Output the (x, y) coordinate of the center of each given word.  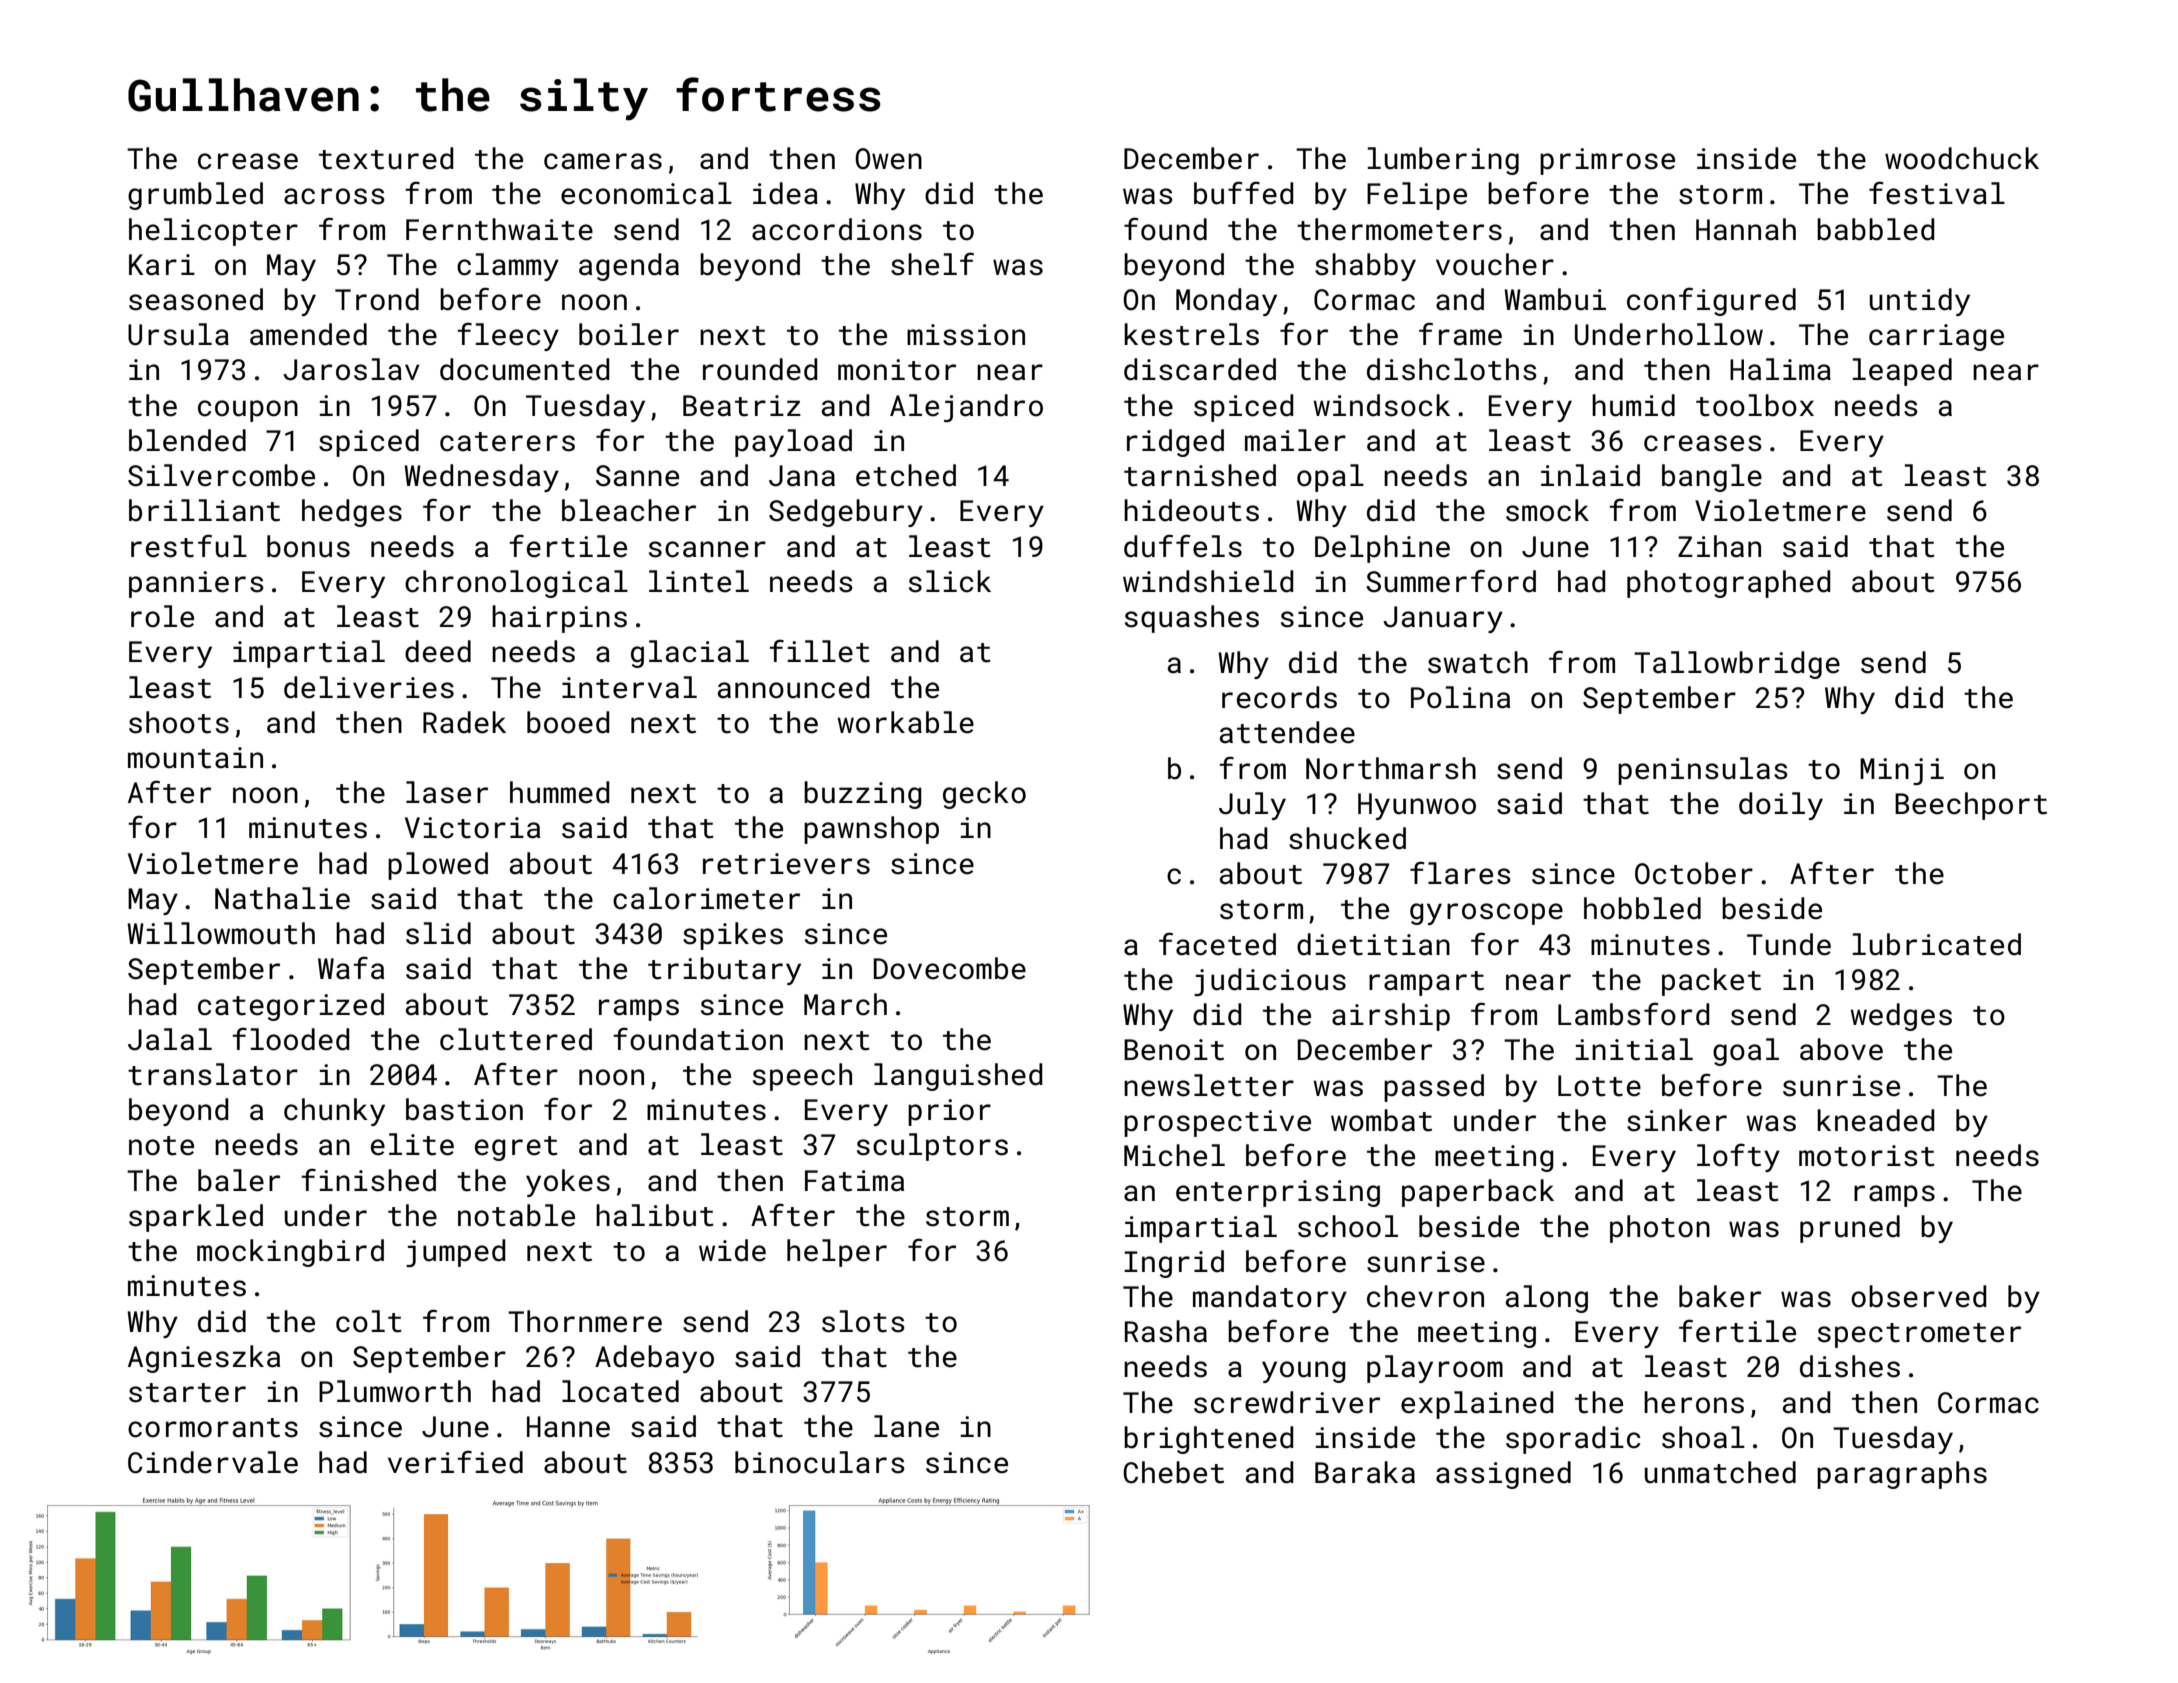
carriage (1936, 337)
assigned (1503, 1475)
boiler (629, 334)
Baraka (1365, 1472)
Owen (888, 159)
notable (516, 1215)
